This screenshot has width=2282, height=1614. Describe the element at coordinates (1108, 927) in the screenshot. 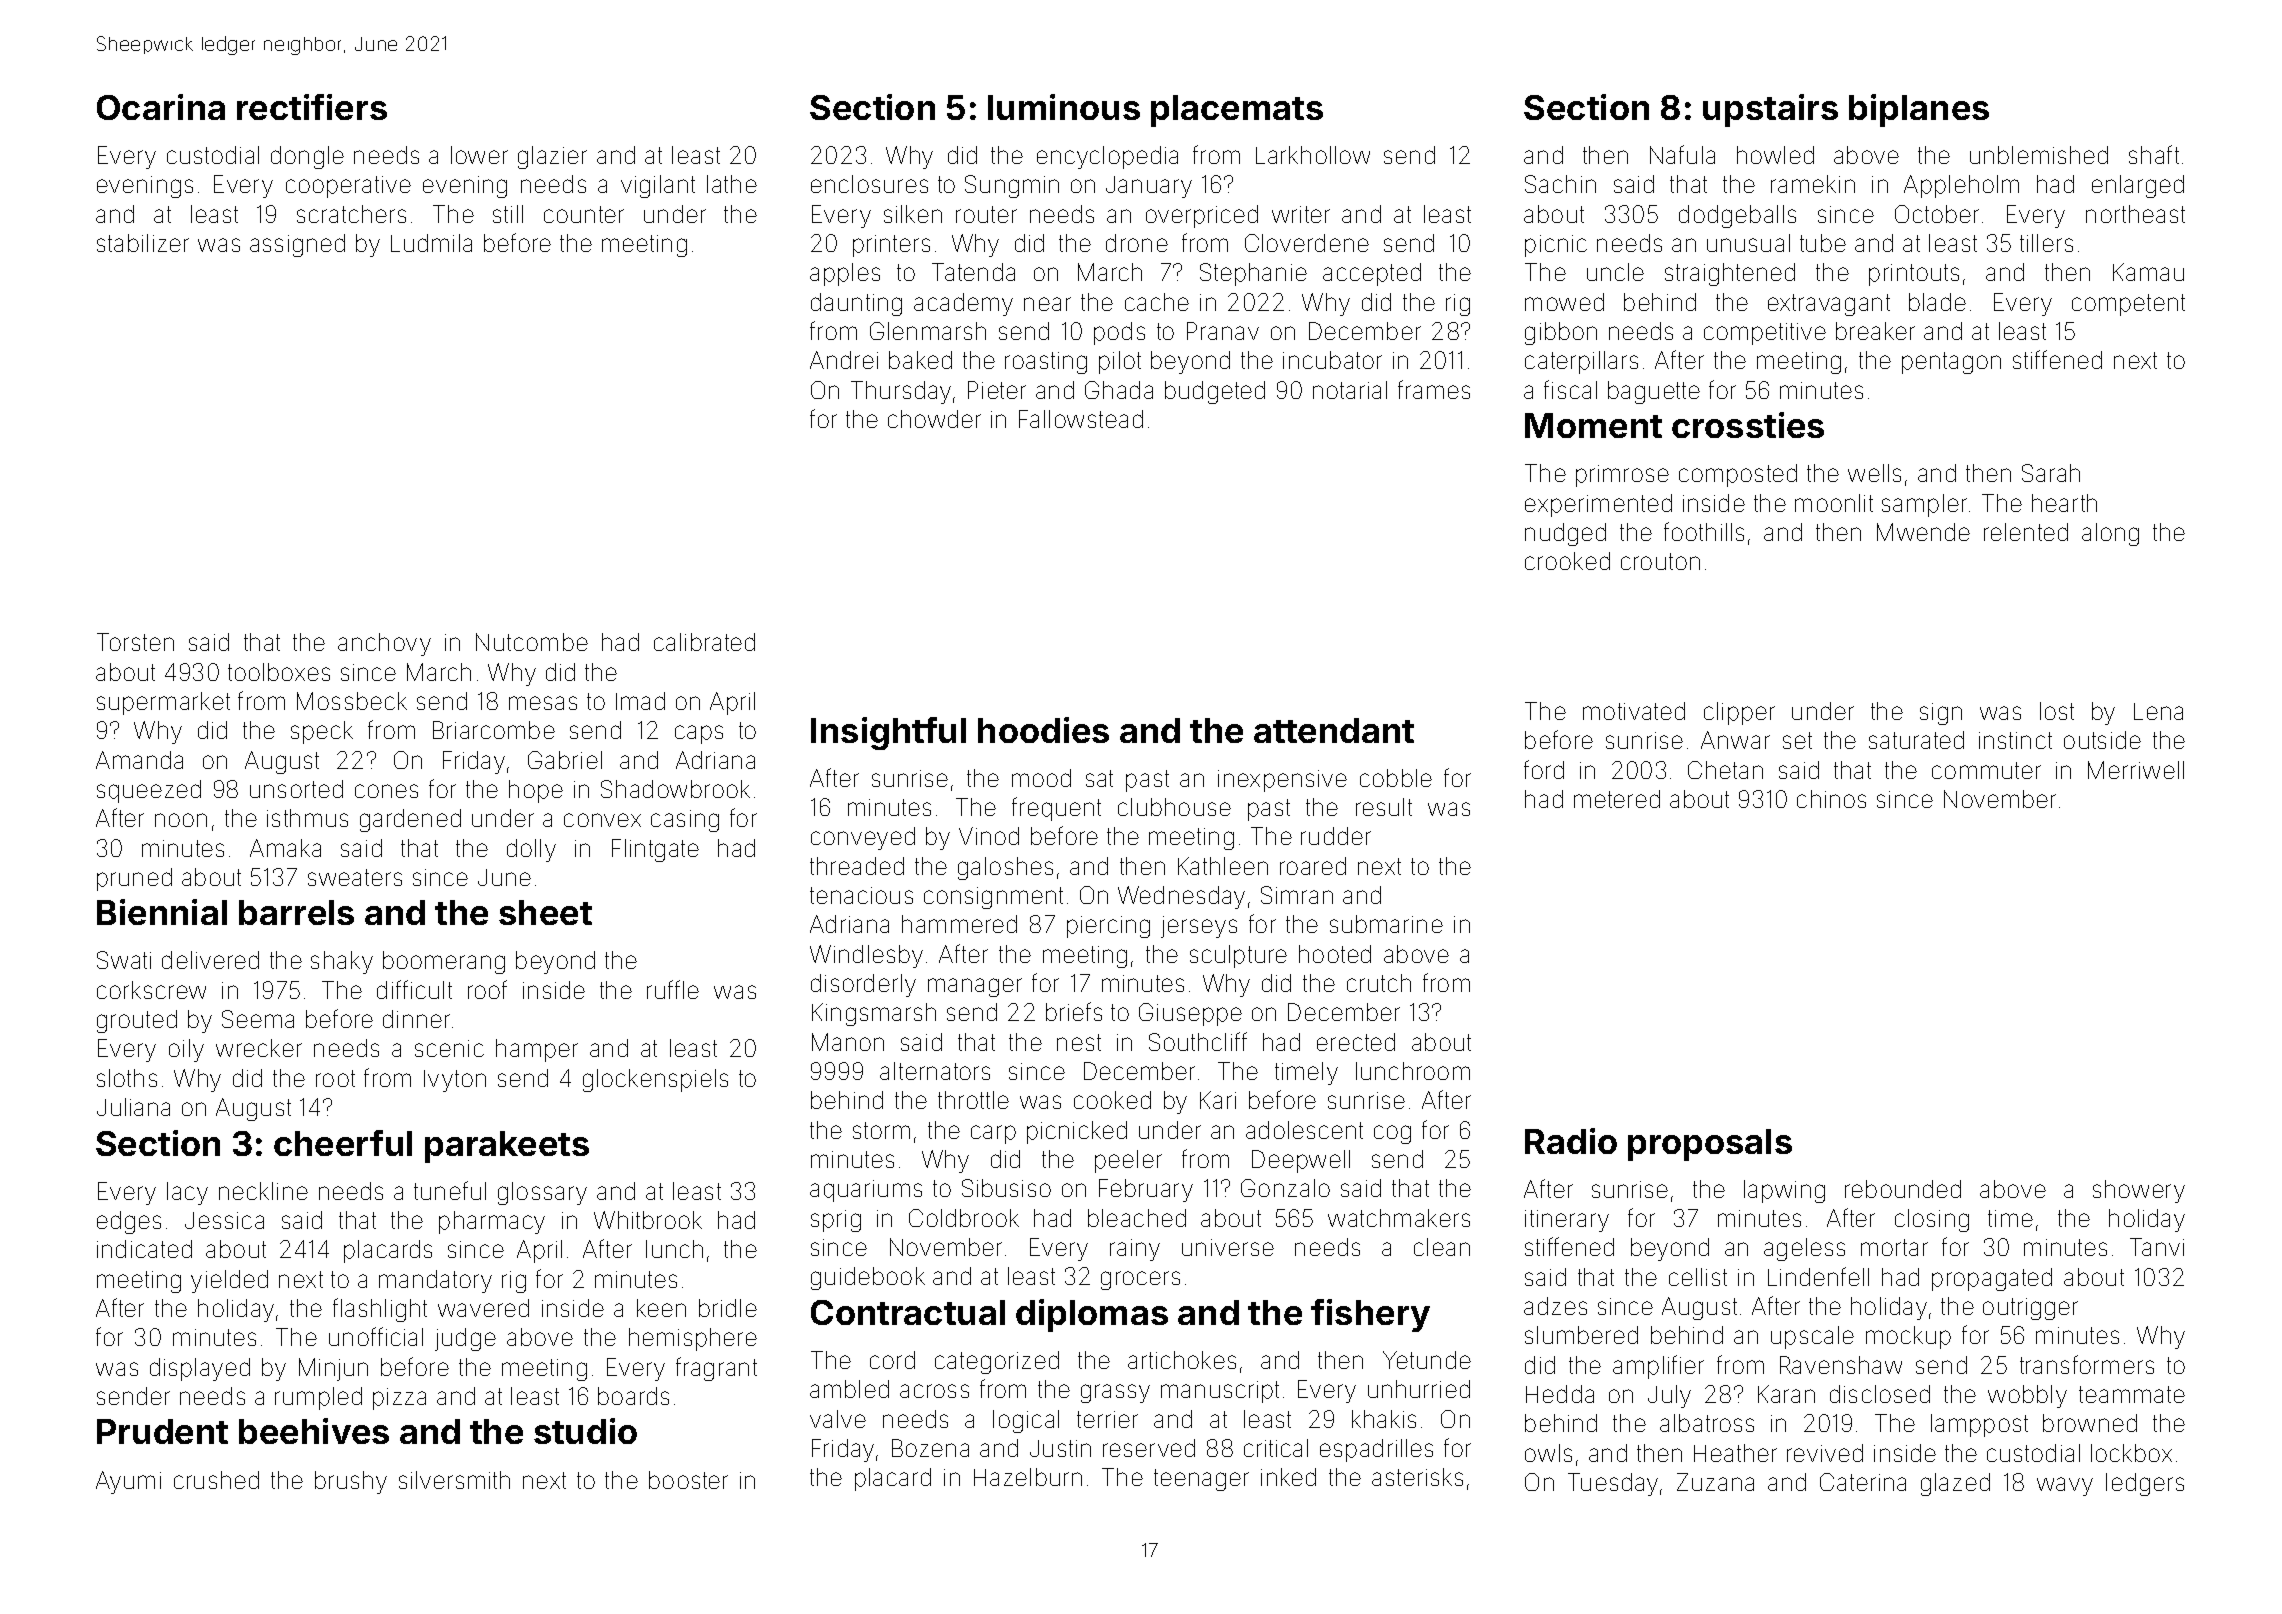

I see `piercing` at that location.
